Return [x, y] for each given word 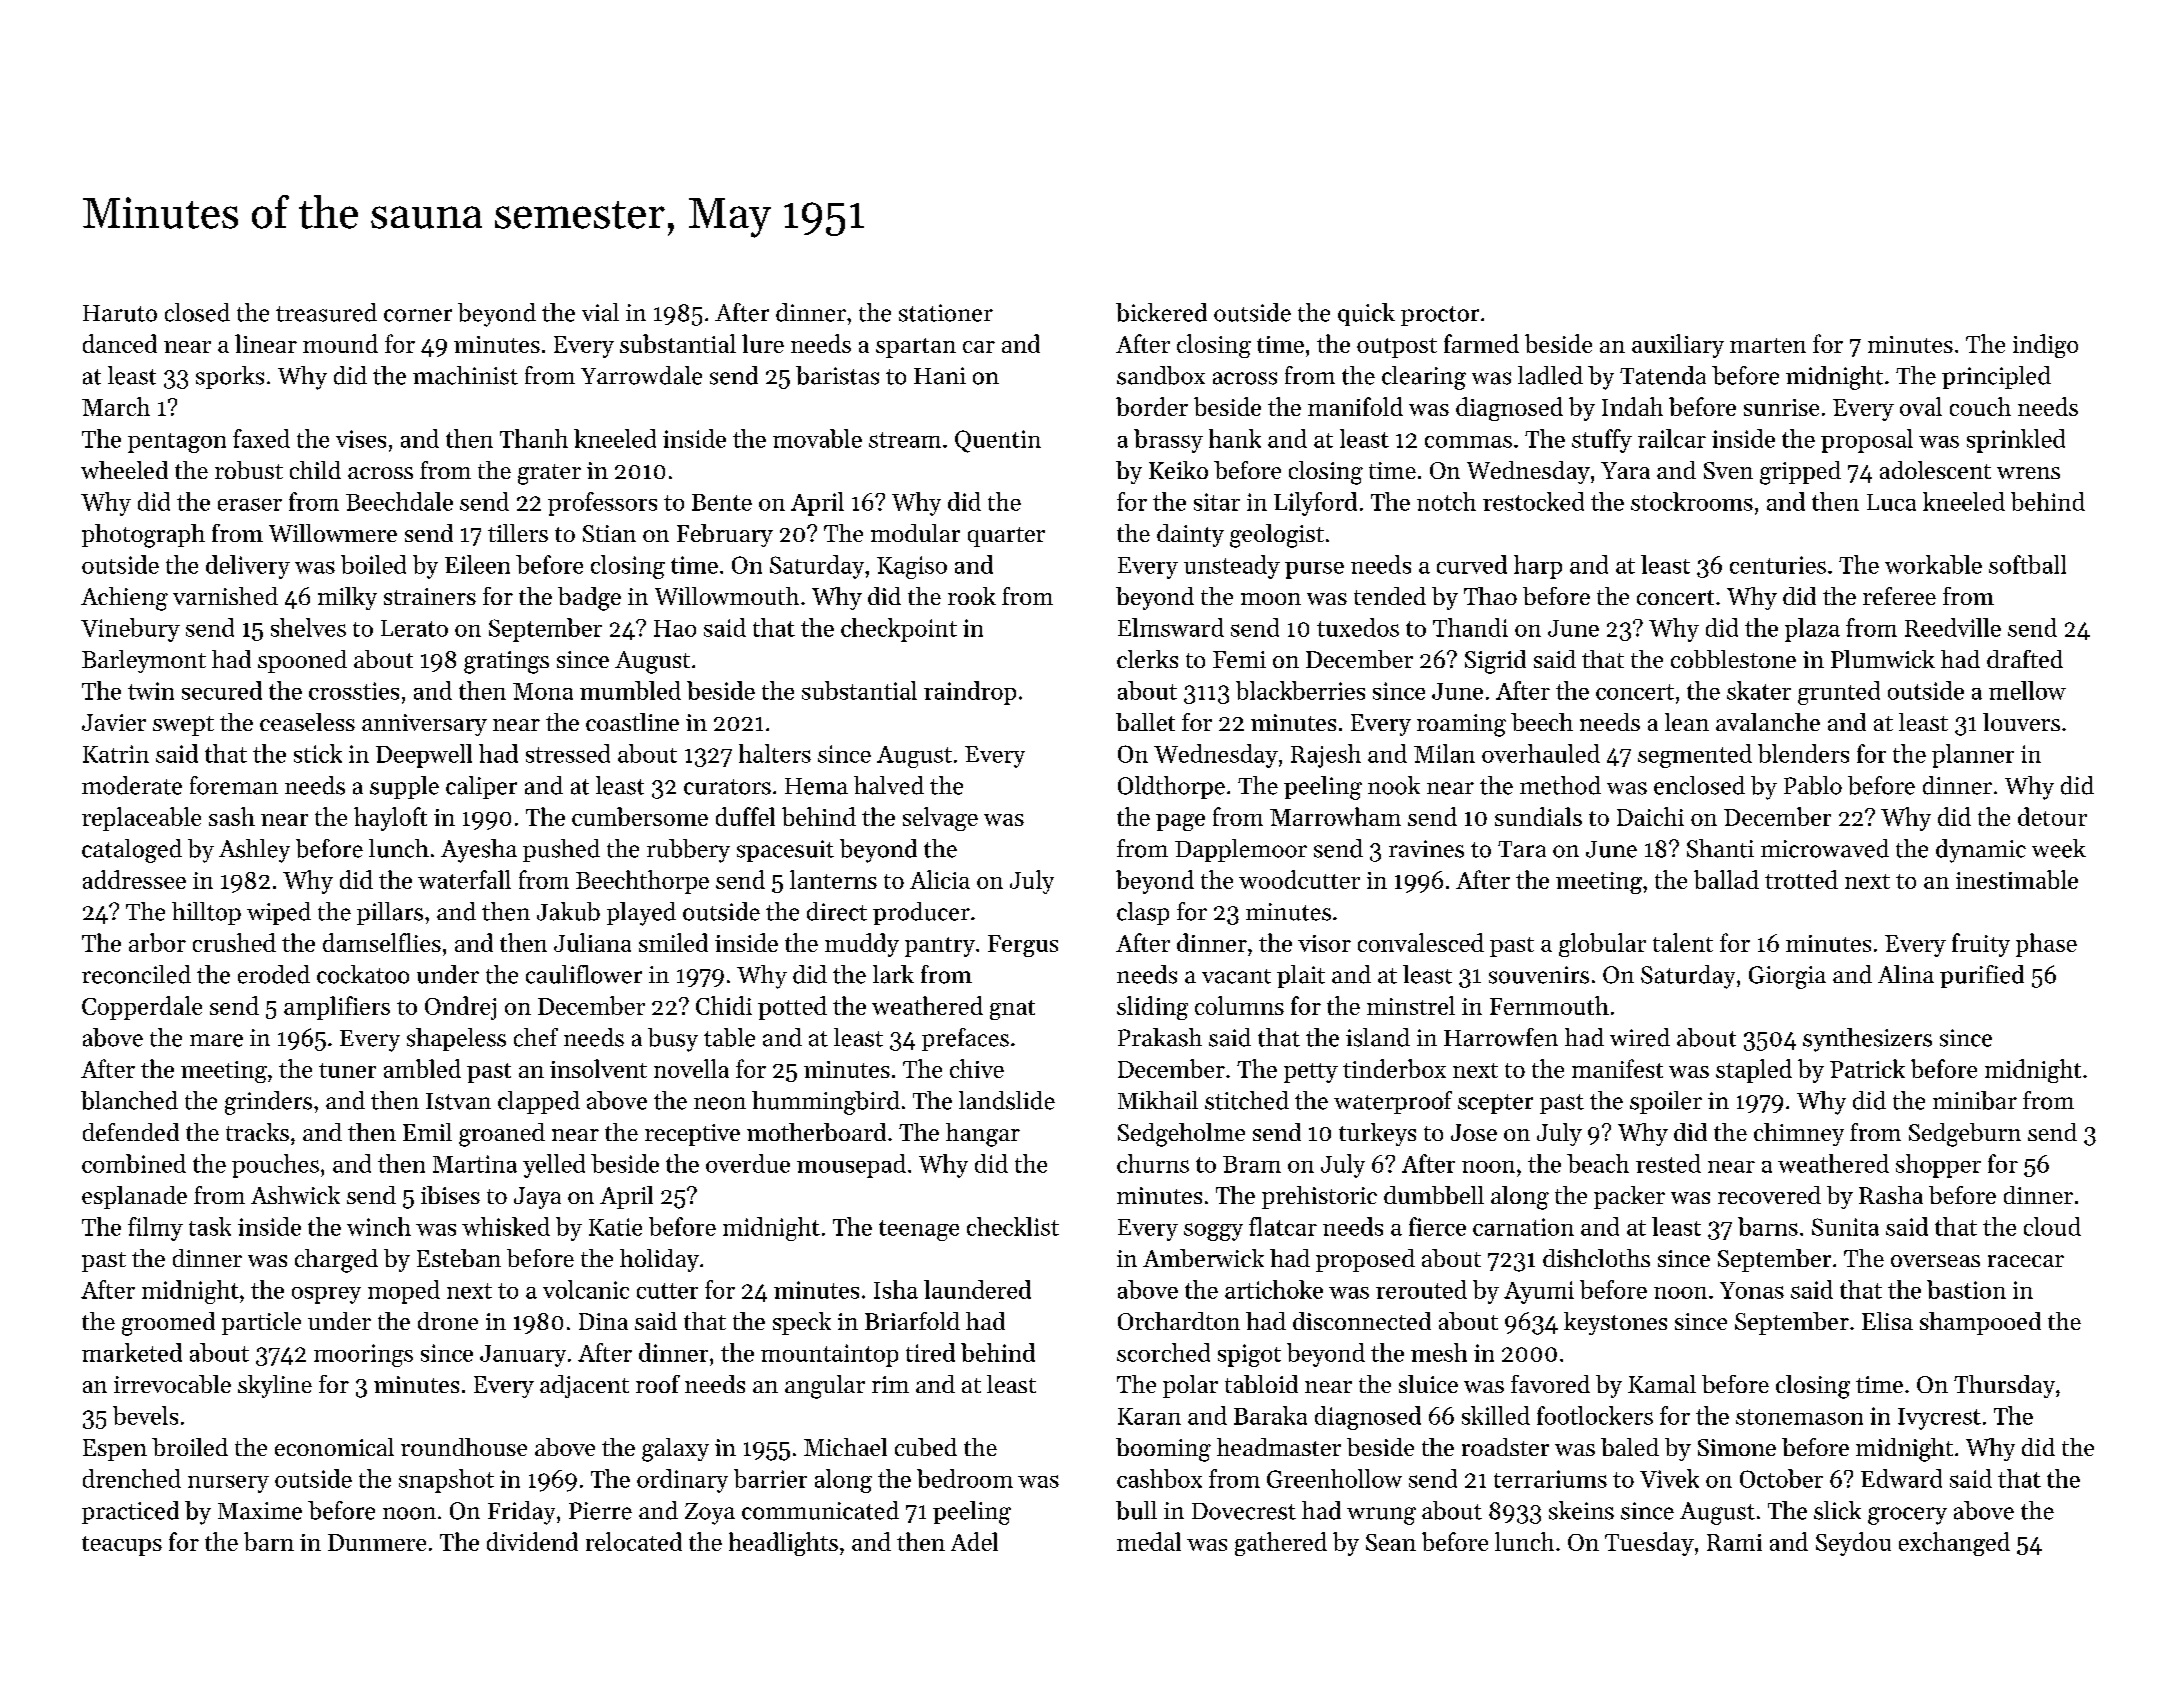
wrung [1381, 1516]
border [1152, 406]
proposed [1365, 1260]
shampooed [1980, 1323]
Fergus [1023, 946]
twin [151, 691]
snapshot [446, 1481]
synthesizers [1867, 1040]
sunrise [1781, 407]
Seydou [1853, 1544]
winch [379, 1226]
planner [1973, 756]
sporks [230, 377]
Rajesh [1326, 756]
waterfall [464, 879]
